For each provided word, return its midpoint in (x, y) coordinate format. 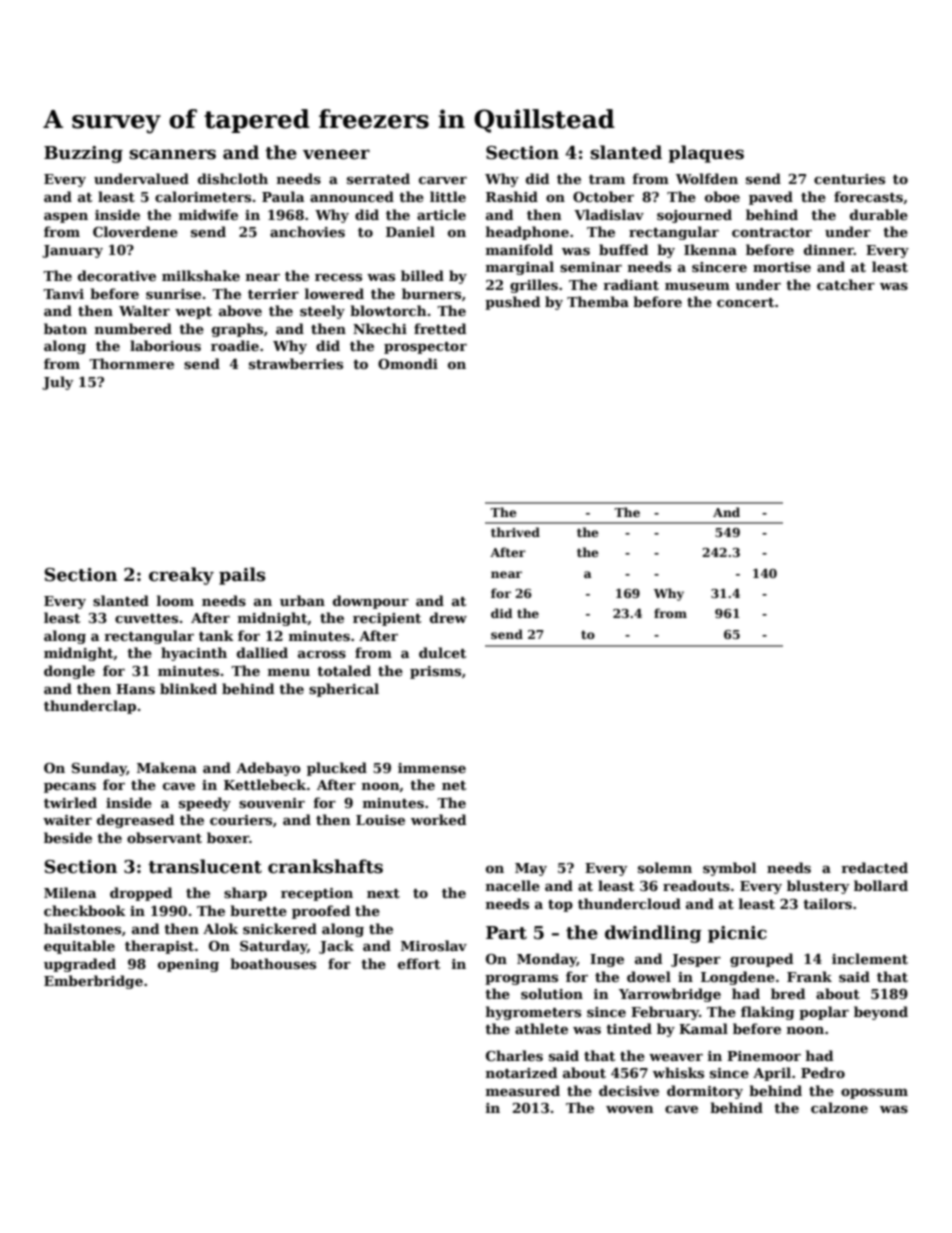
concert (745, 302)
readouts (696, 885)
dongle (69, 672)
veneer (336, 154)
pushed (512, 303)
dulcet (442, 652)
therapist (159, 947)
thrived (515, 532)
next (383, 893)
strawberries (296, 363)
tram (607, 179)
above (240, 310)
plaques (706, 154)
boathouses (273, 963)
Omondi (408, 363)
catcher (846, 284)
